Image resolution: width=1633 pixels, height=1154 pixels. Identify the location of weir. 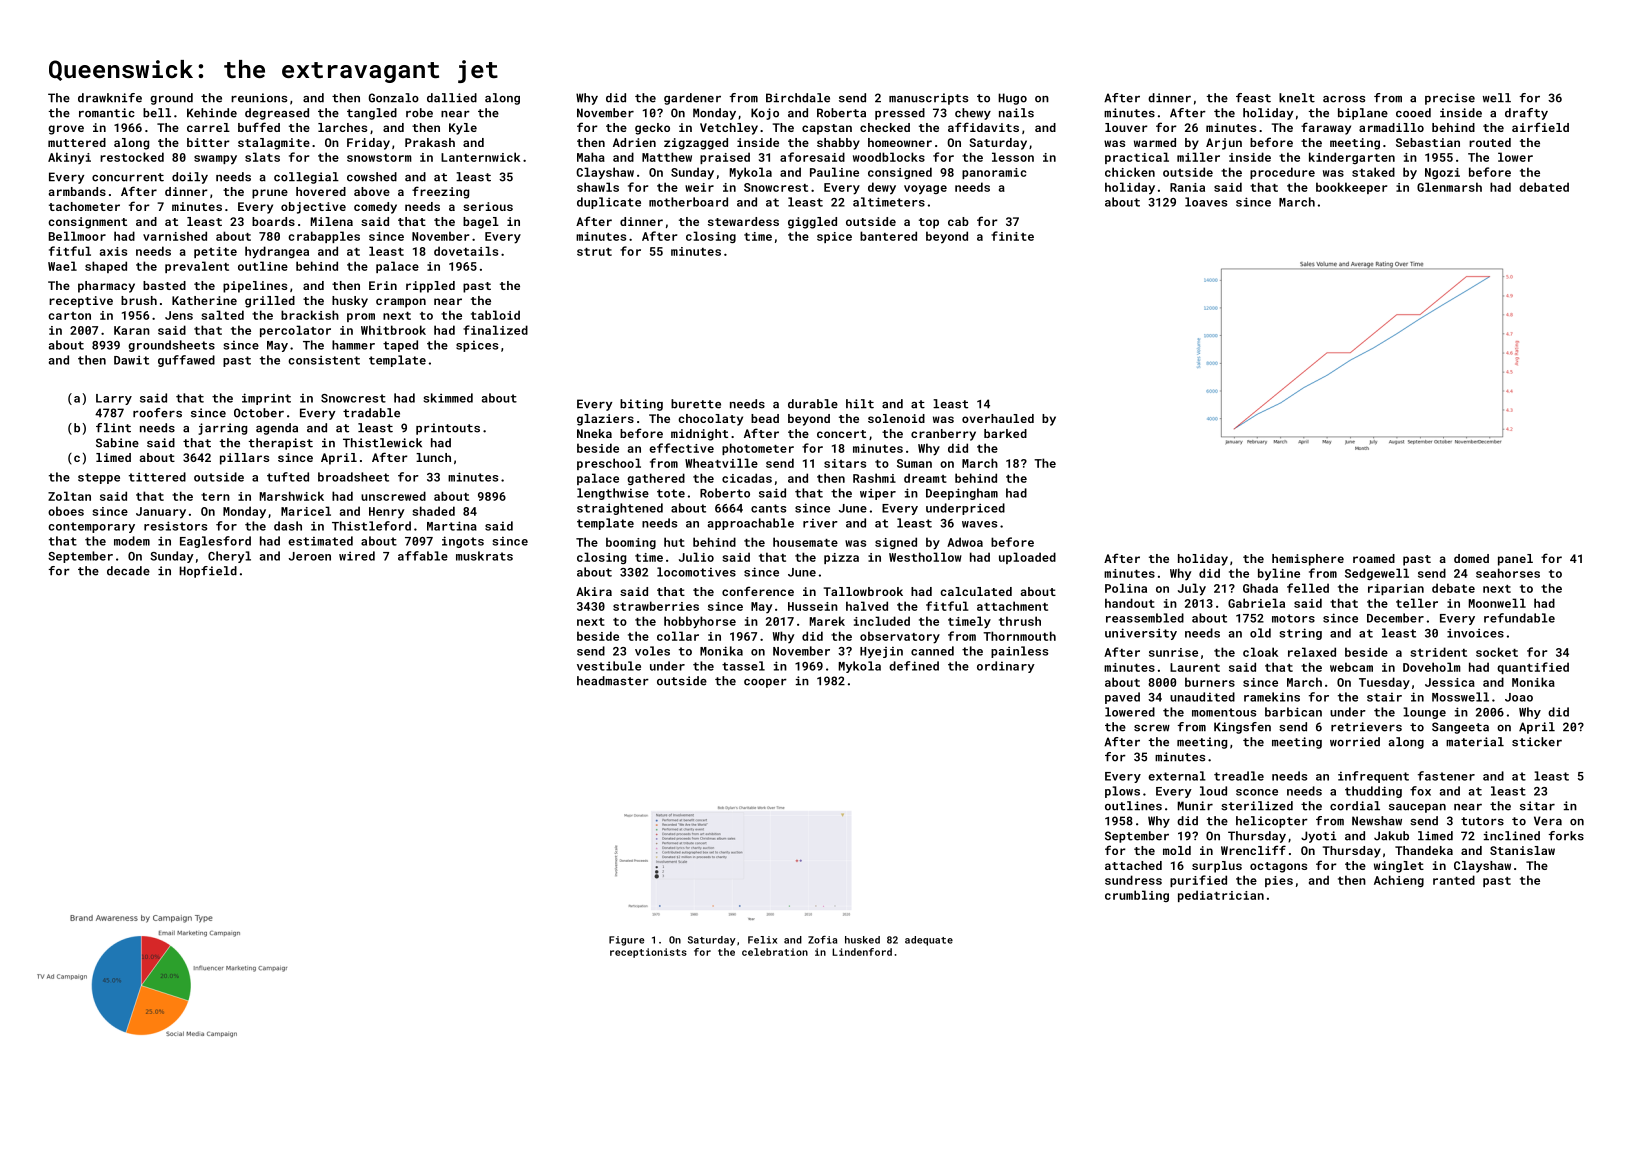
(699, 187).
